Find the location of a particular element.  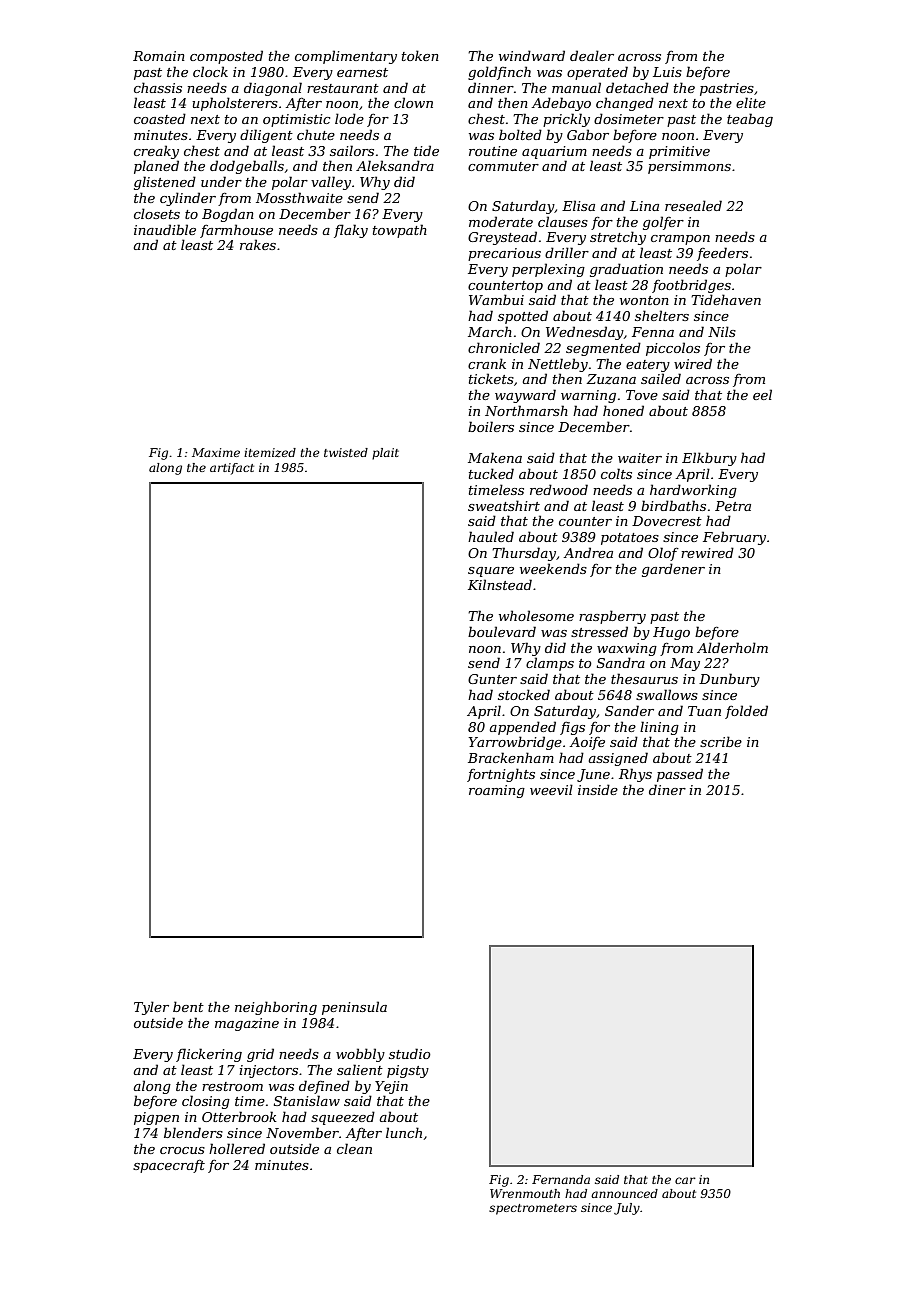

inside is located at coordinates (598, 789).
